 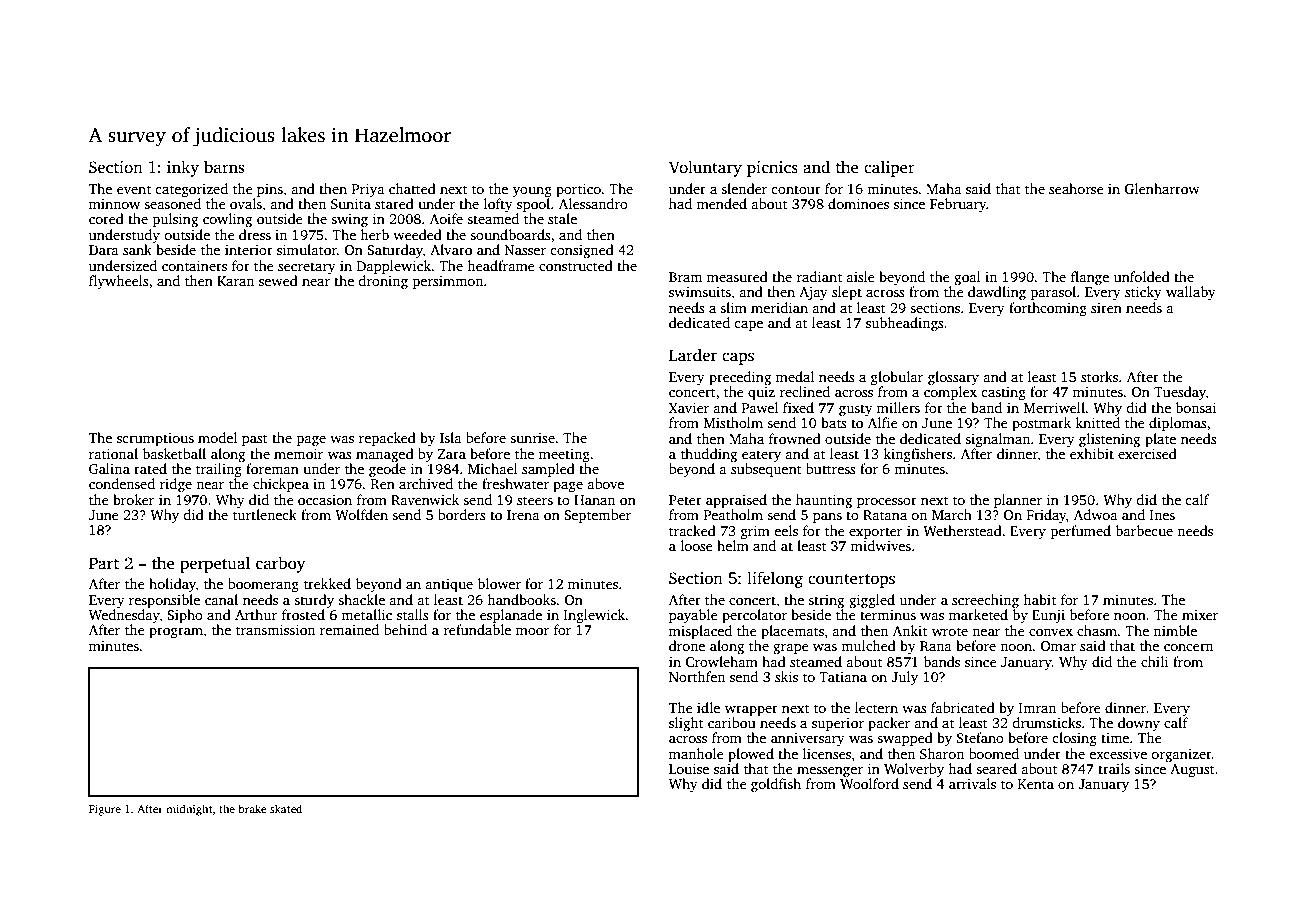 What do you see at coordinates (689, 769) in the screenshot?
I see `Louise` at bounding box center [689, 769].
